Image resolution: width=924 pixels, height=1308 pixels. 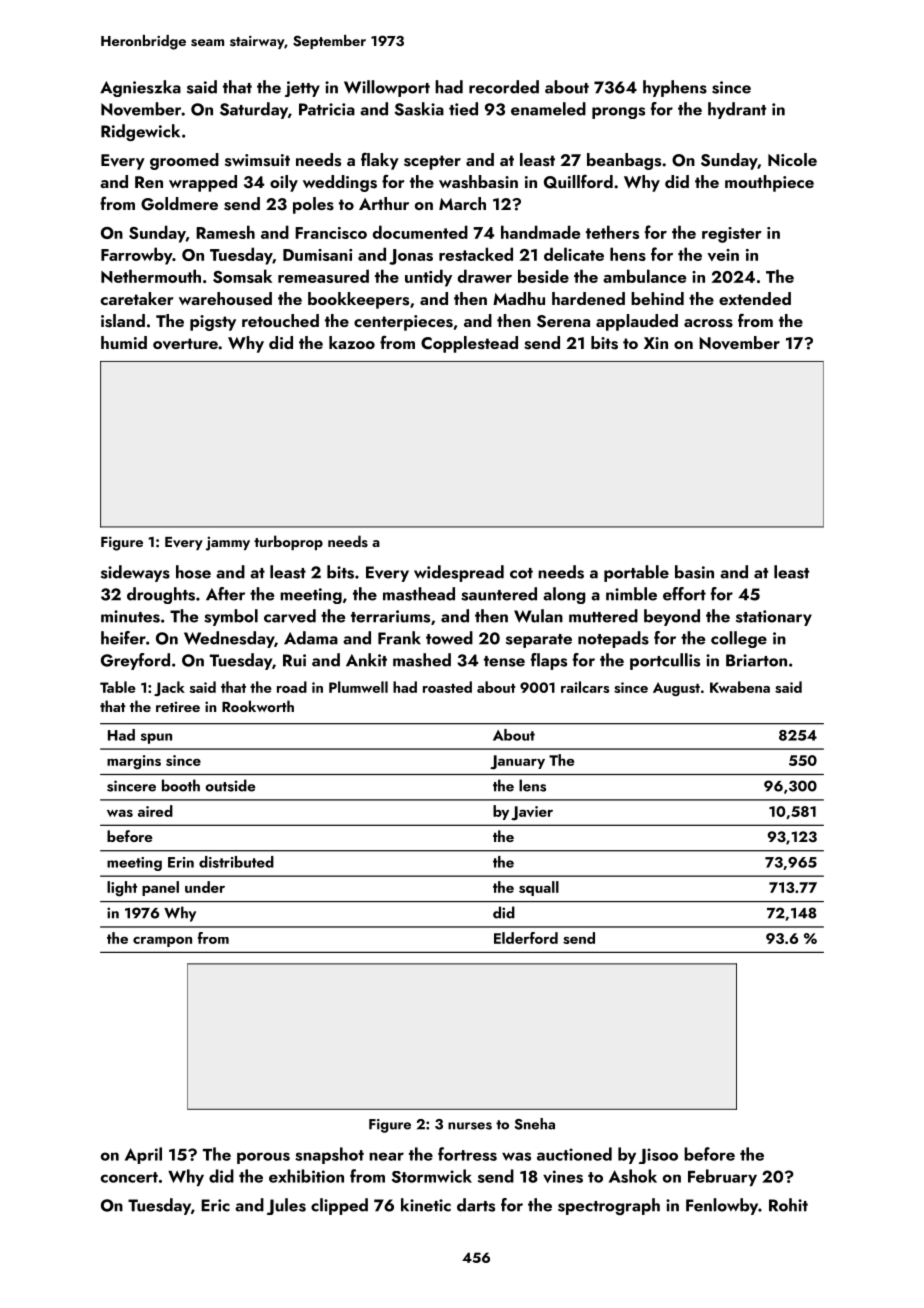 What do you see at coordinates (162, 941) in the screenshot?
I see `crampon` at bounding box center [162, 941].
